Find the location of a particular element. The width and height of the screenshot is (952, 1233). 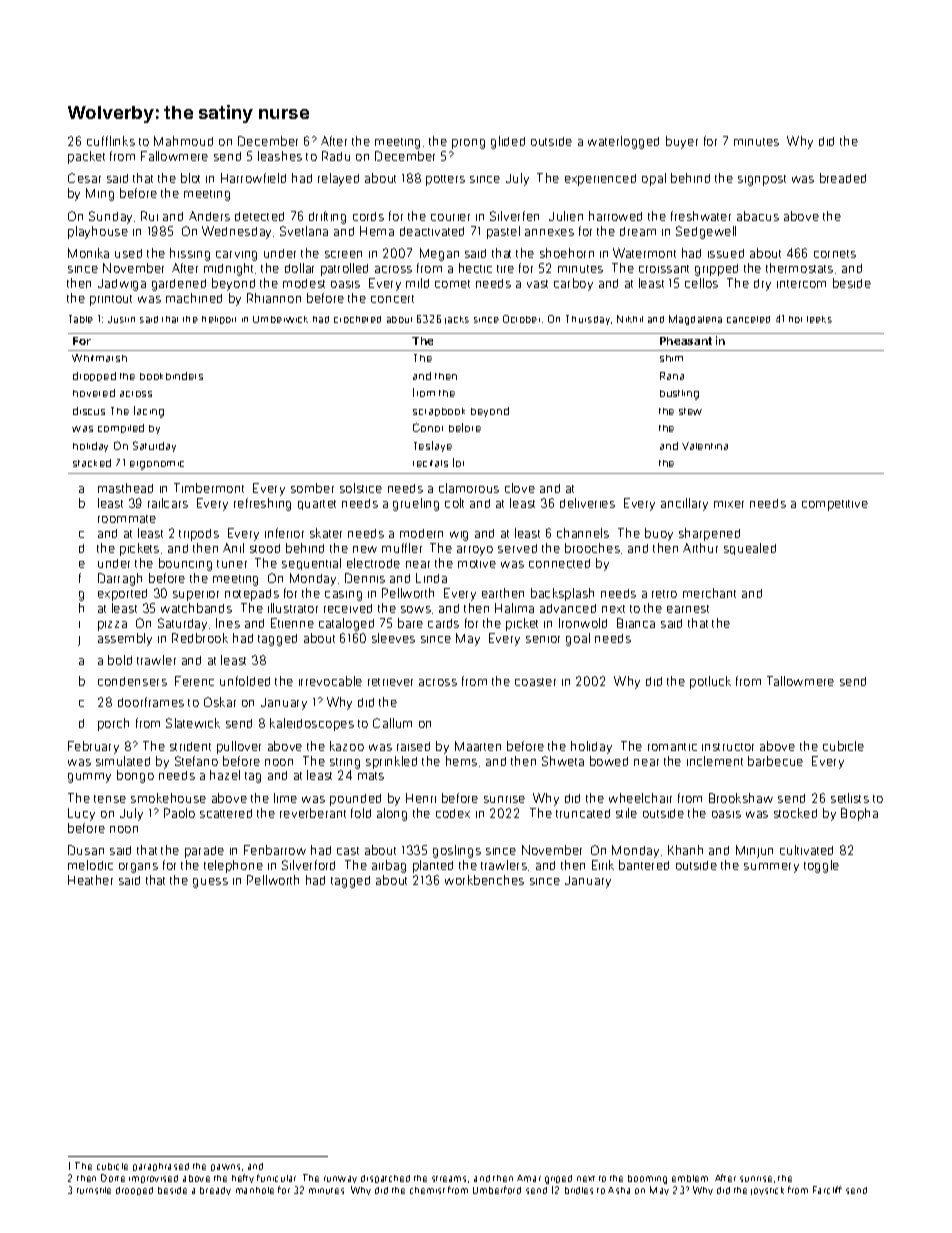

Thursday is located at coordinates (588, 320).
